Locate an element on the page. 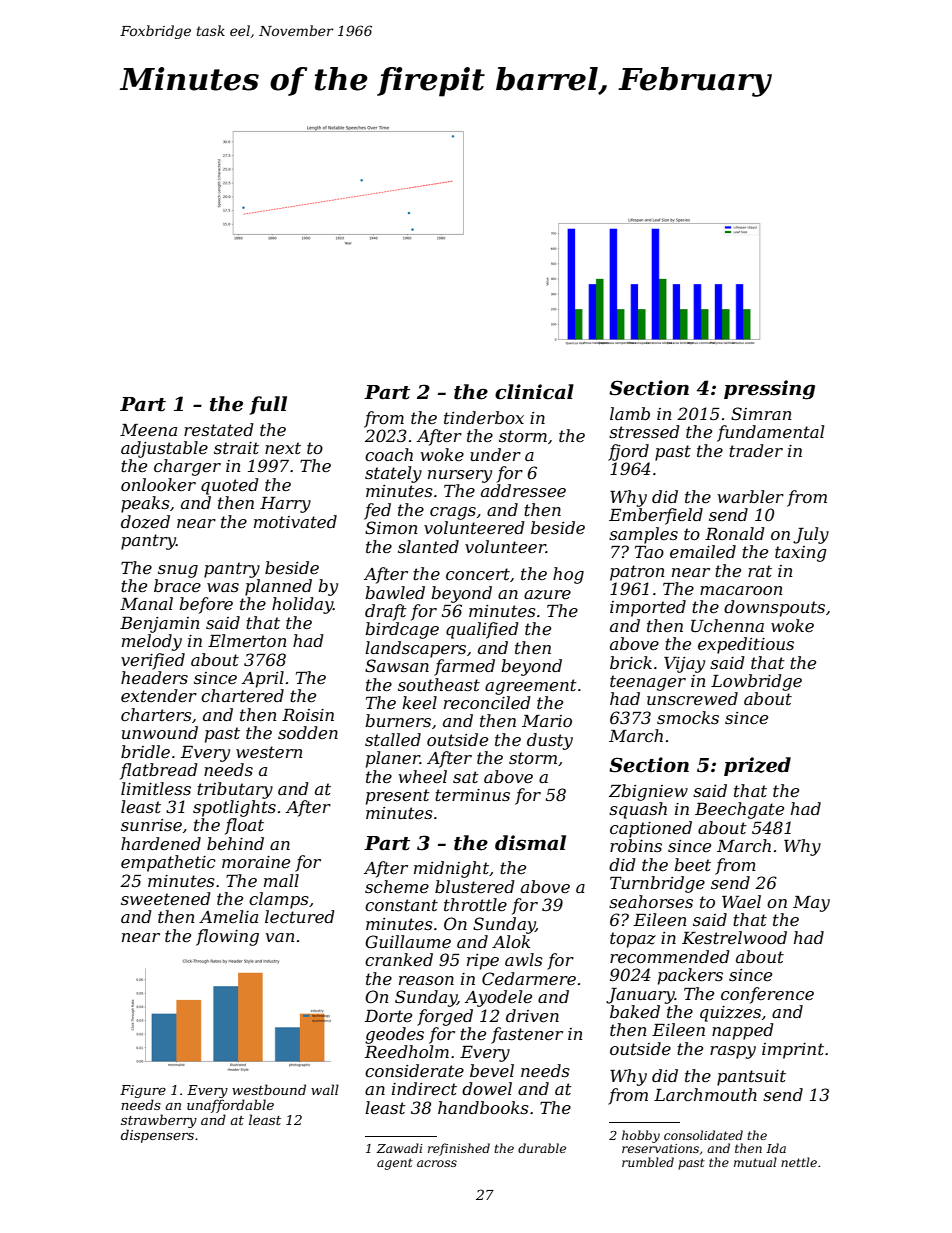 Image resolution: width=952 pixels, height=1233 pixels. prized is located at coordinates (757, 766).
